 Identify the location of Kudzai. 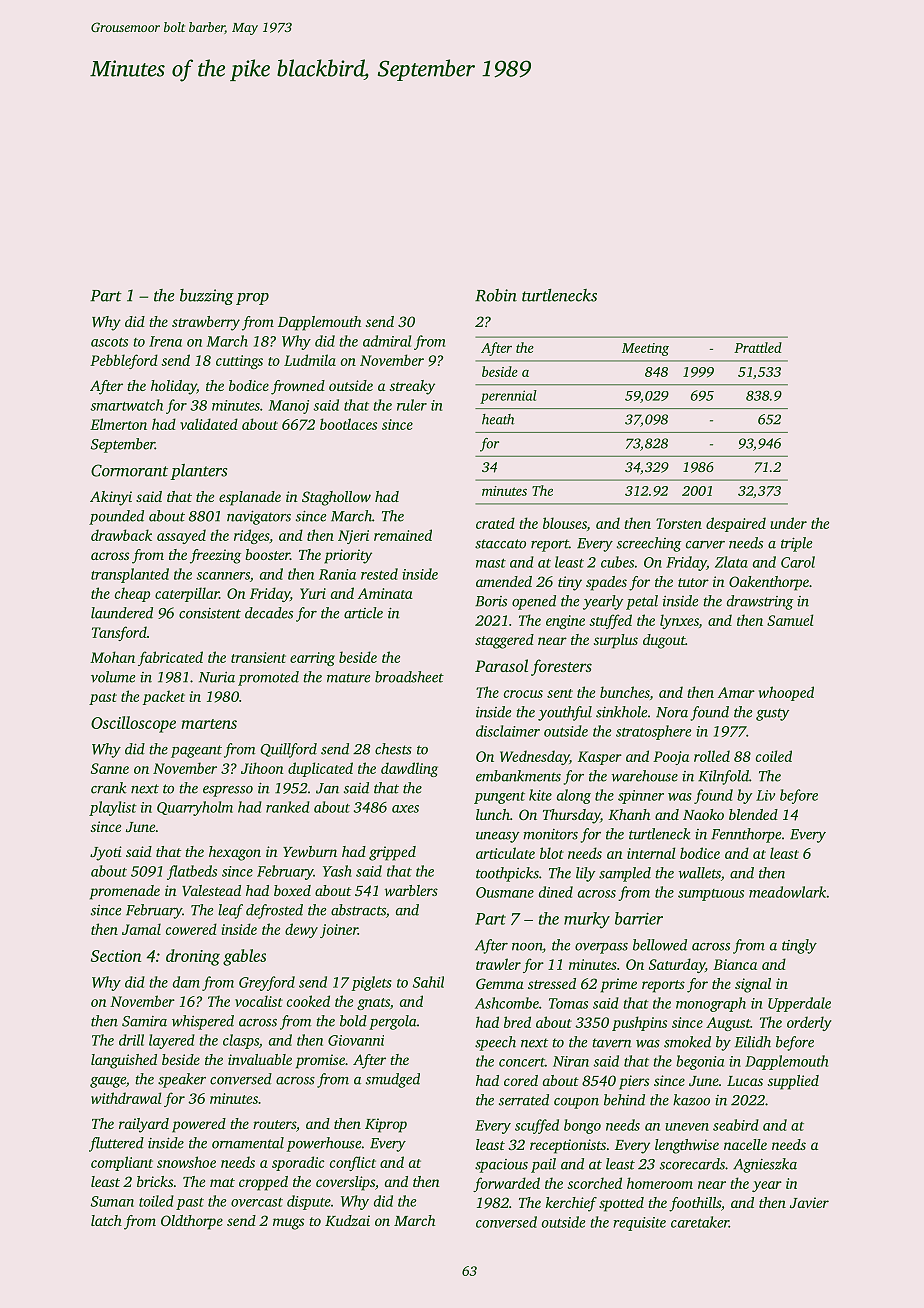
(347, 1220).
